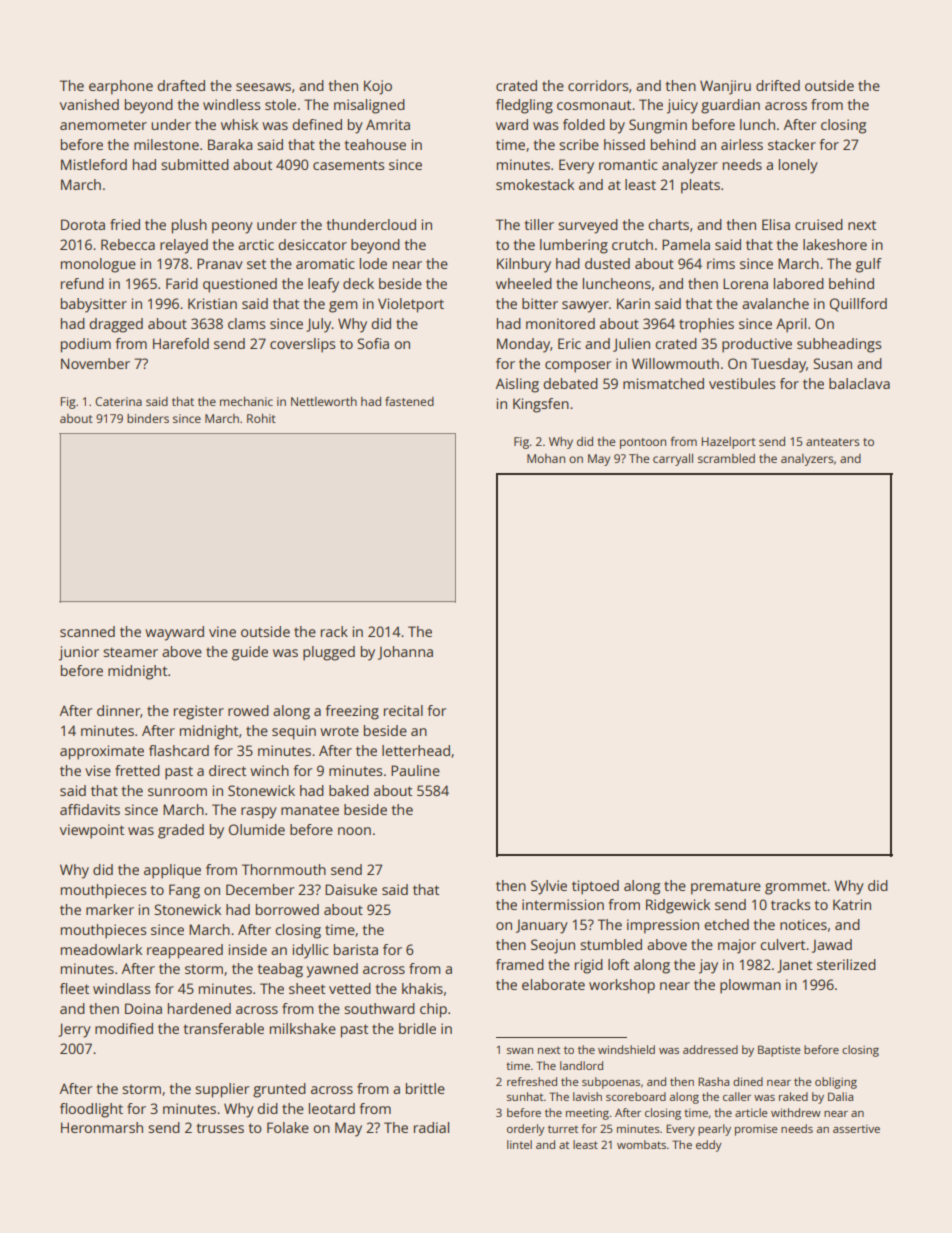 The image size is (952, 1233). What do you see at coordinates (796, 888) in the image?
I see `grommet` at bounding box center [796, 888].
